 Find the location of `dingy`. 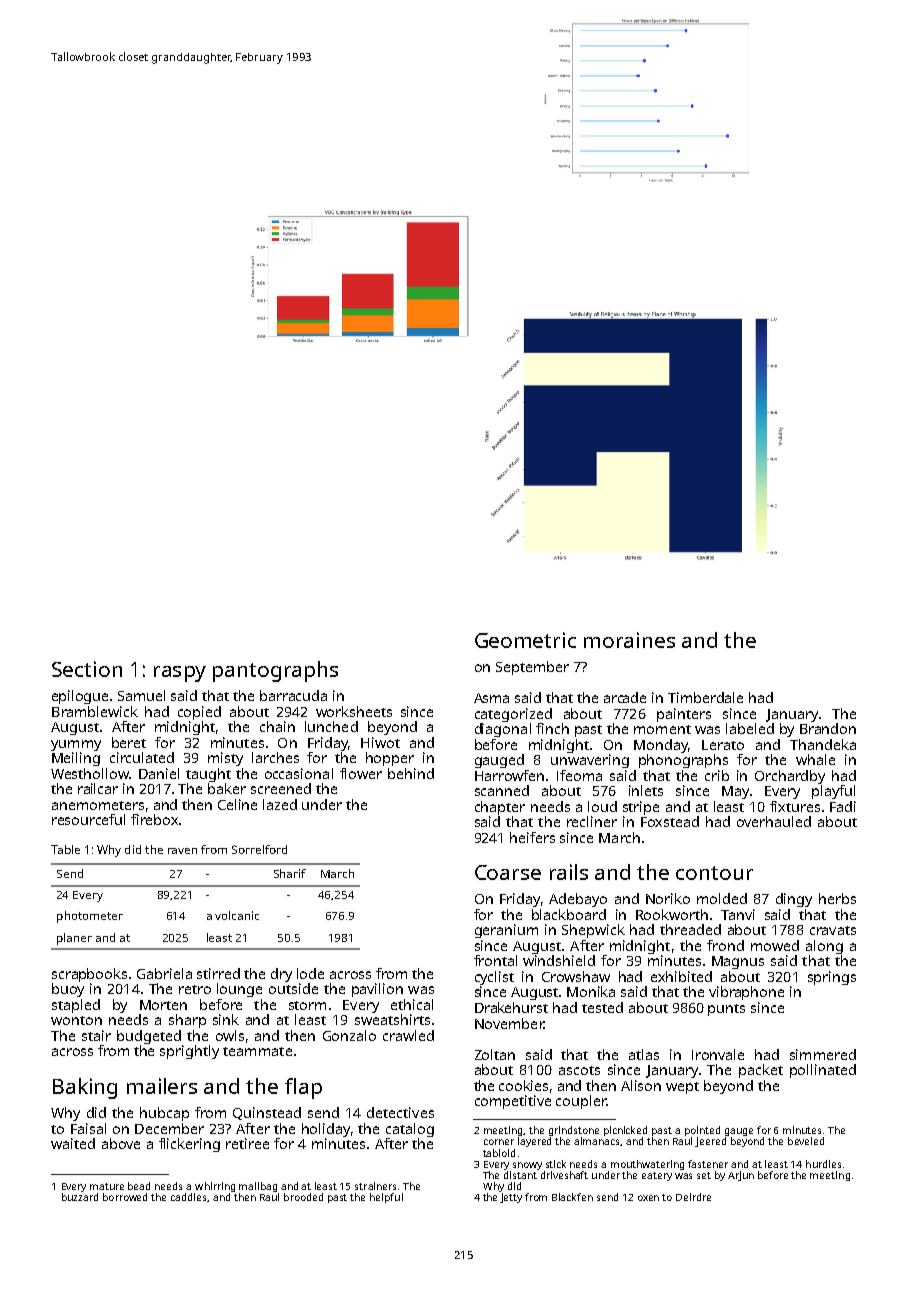

dingy is located at coordinates (794, 900).
